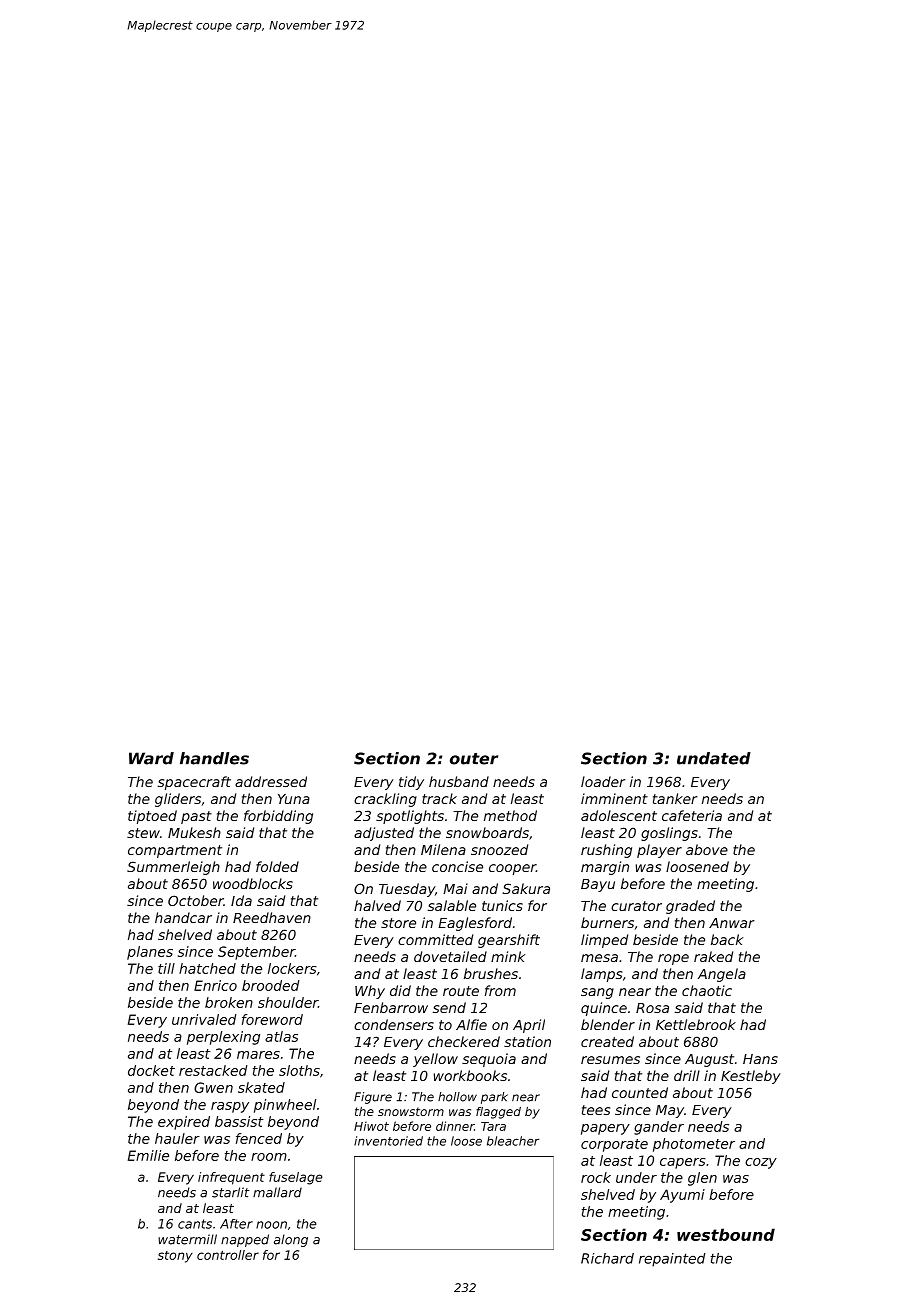 This screenshot has width=908, height=1316. I want to click on watermill, so click(187, 1239).
